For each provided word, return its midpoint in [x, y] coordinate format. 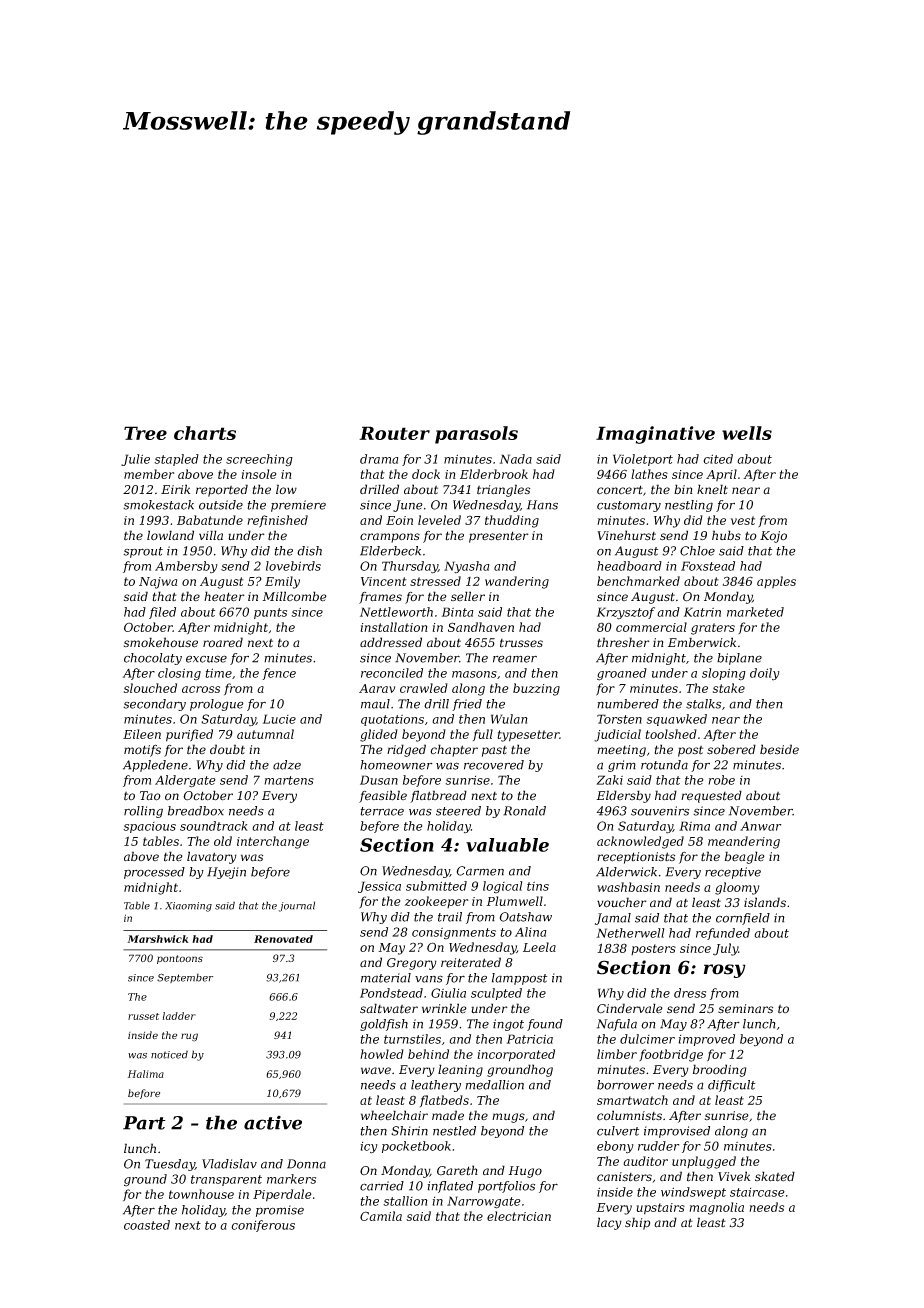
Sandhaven [481, 627]
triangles [503, 490]
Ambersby [186, 567]
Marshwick [158, 939]
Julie [135, 460]
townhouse [201, 1194]
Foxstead [708, 566]
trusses [521, 643]
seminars [745, 1009]
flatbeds [444, 1101]
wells [747, 433]
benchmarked [638, 581]
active [273, 1123]
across [201, 689]
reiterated [471, 962]
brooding [720, 1070]
